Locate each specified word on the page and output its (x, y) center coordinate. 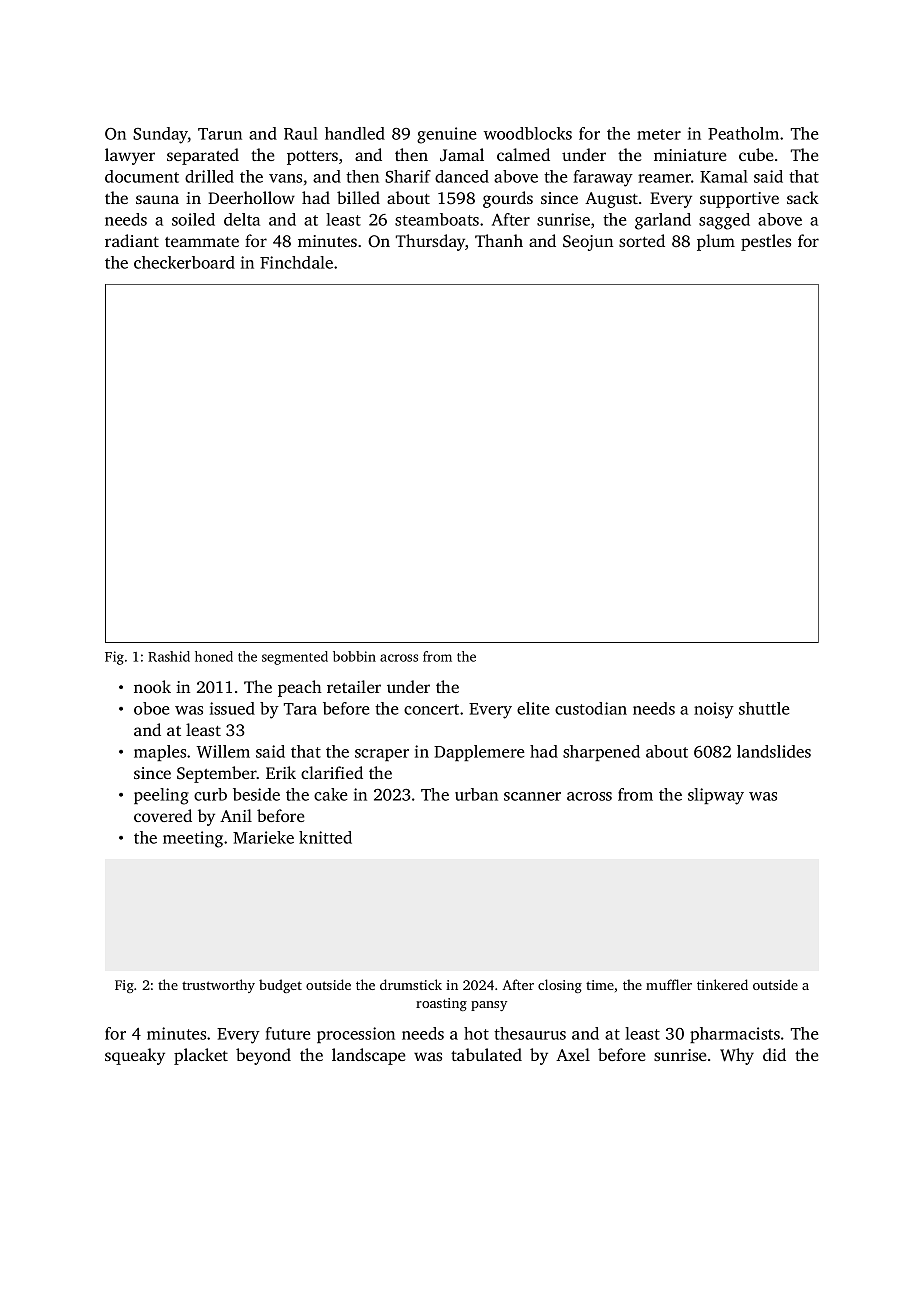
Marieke (263, 837)
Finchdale (296, 262)
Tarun (220, 134)
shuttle (764, 708)
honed (214, 656)
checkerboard (184, 262)
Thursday (431, 242)
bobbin (354, 656)
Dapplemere (479, 753)
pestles (766, 242)
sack (803, 197)
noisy (714, 710)
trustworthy (218, 986)
